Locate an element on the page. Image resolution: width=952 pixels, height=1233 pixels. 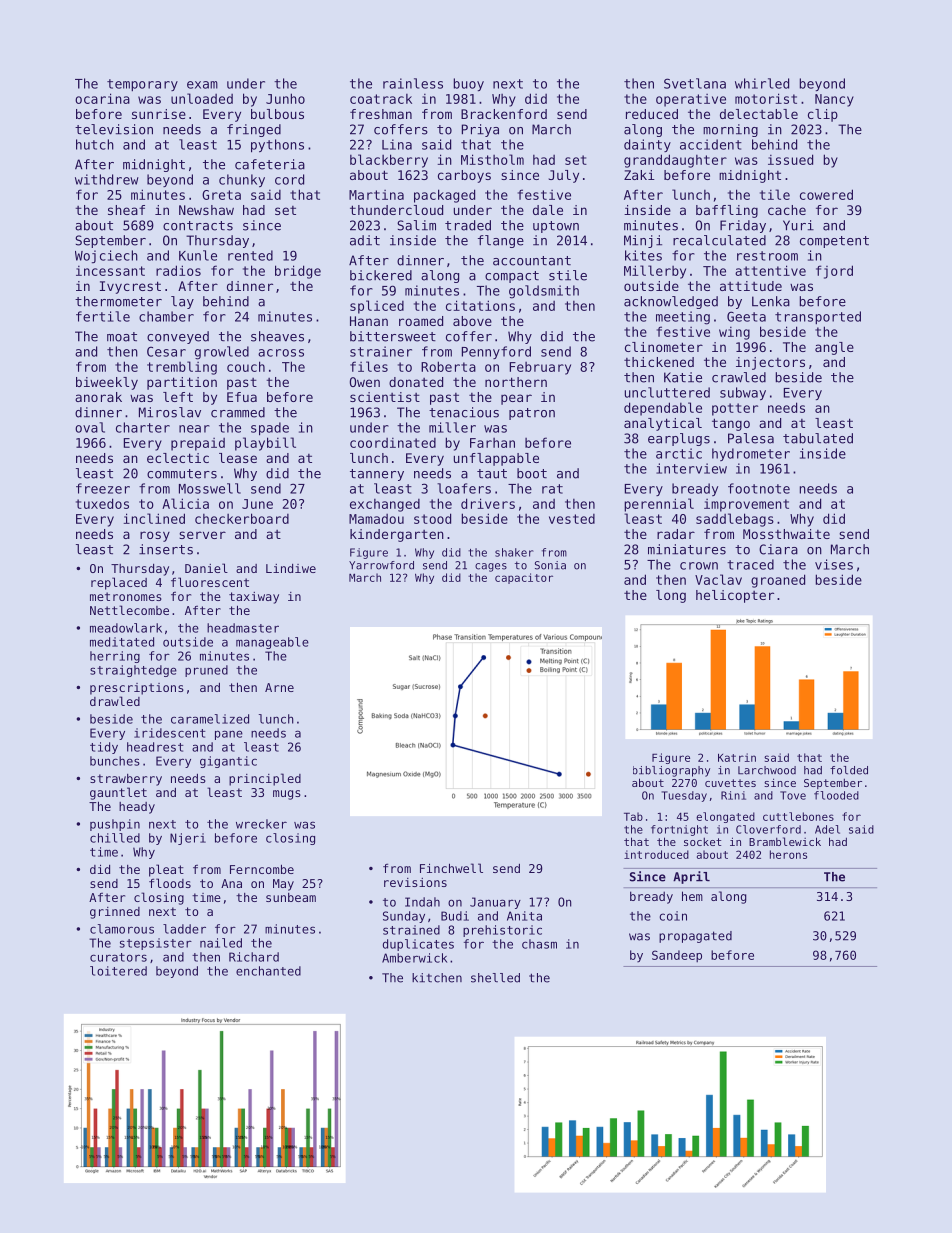
temporary is located at coordinates (142, 85).
